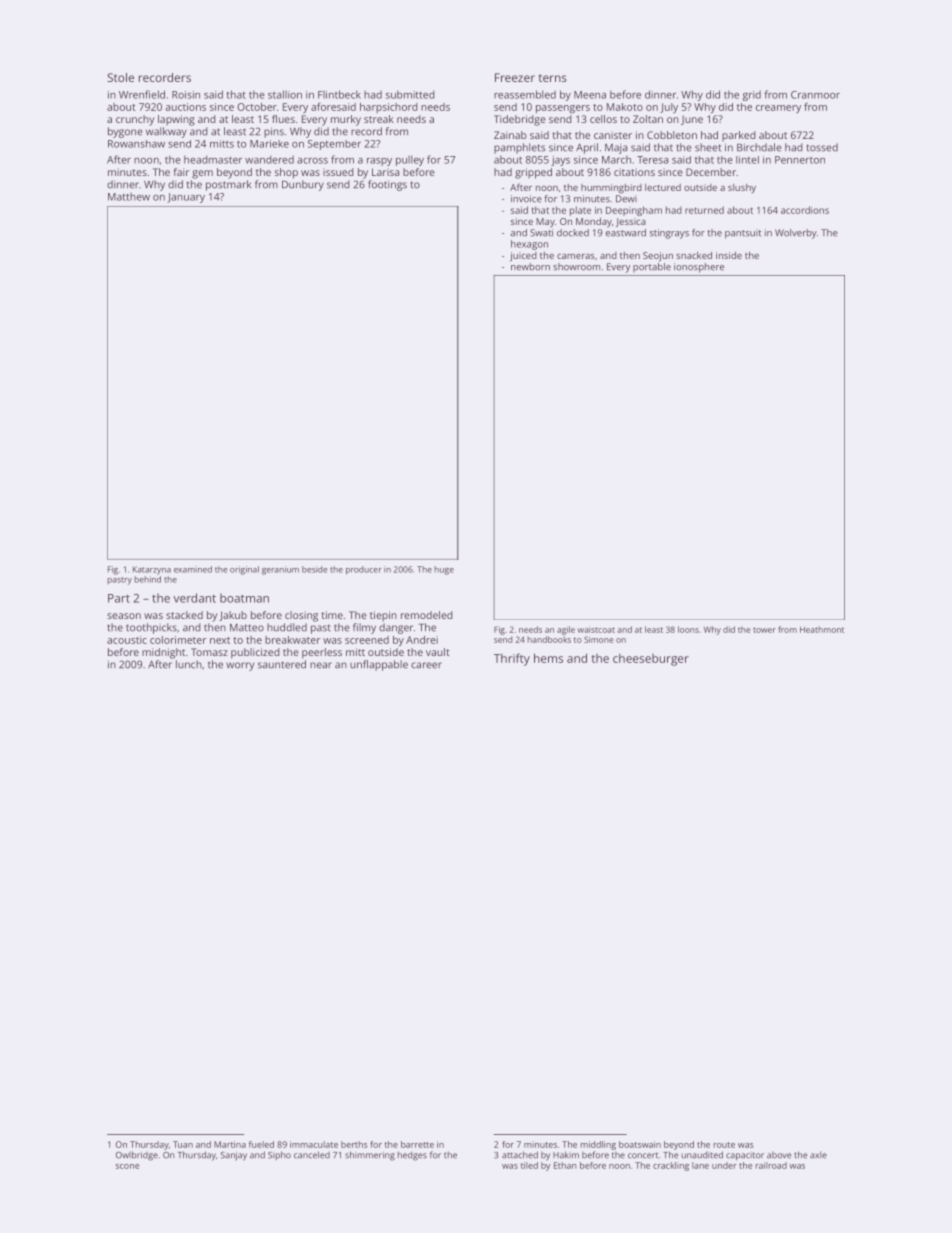 Image resolution: width=952 pixels, height=1233 pixels. What do you see at coordinates (771, 1165) in the image?
I see `railroad` at bounding box center [771, 1165].
